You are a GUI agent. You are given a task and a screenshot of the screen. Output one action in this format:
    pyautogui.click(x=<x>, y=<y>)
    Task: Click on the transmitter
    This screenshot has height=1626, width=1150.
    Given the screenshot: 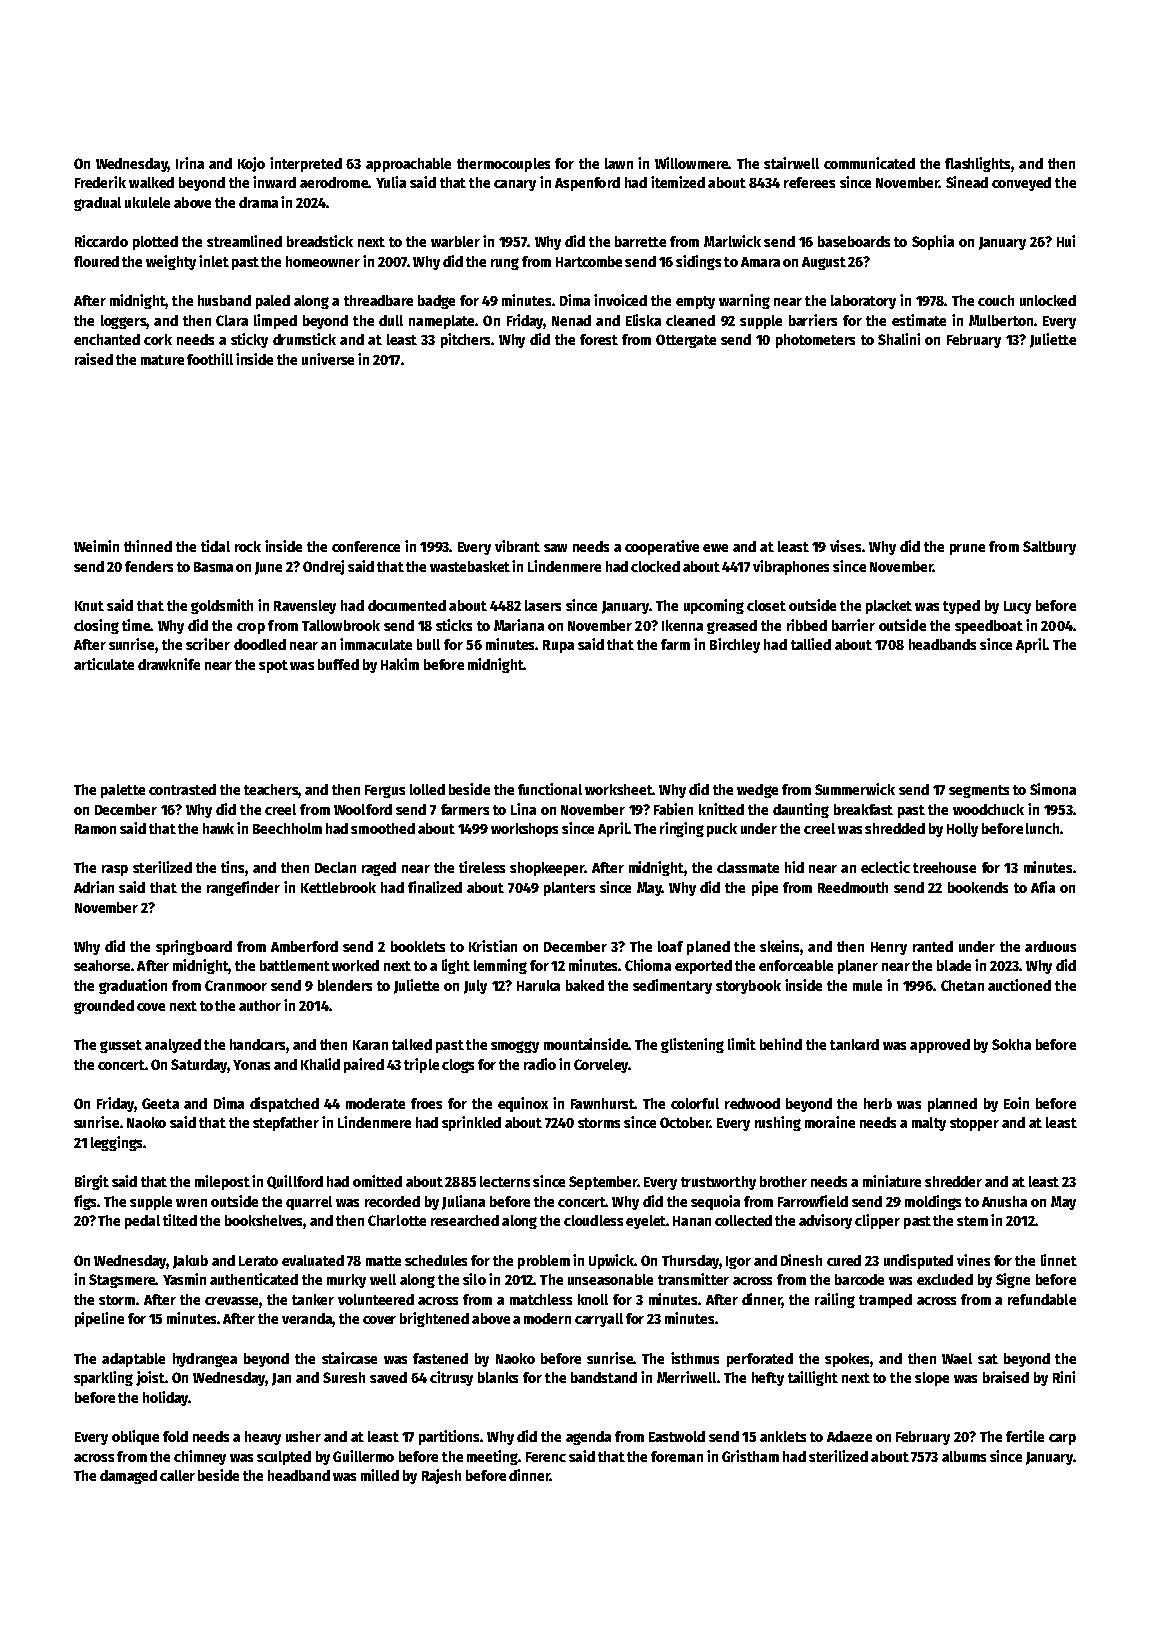 What is the action you would take?
    pyautogui.click(x=693, y=1279)
